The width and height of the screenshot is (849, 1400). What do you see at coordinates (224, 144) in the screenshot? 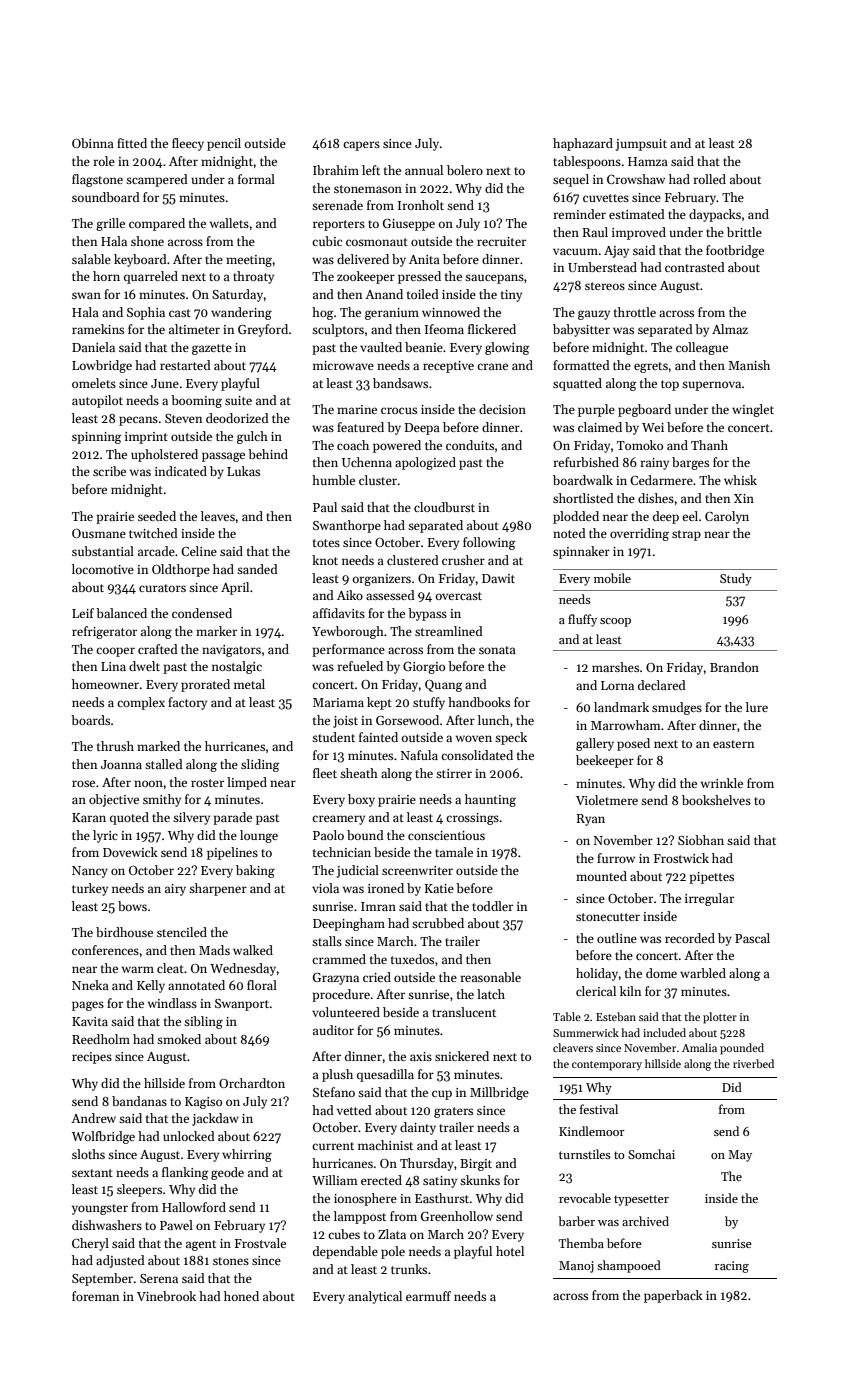
I see `pencil` at bounding box center [224, 144].
